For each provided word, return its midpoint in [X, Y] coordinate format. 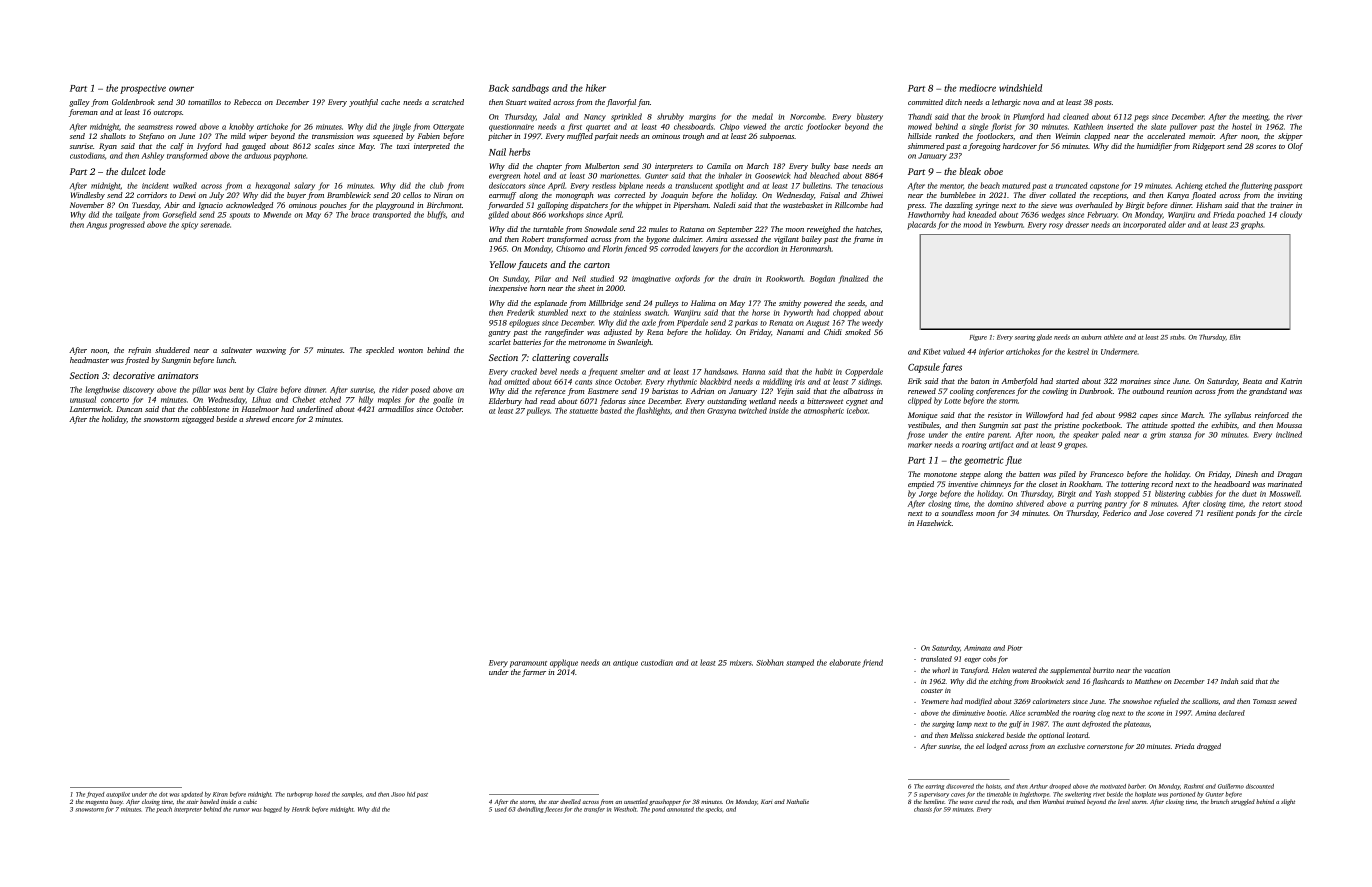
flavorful [621, 103]
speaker [1086, 435]
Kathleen [1088, 126]
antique [625, 664]
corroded [676, 248]
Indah [1229, 681]
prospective [143, 89]
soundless [957, 513]
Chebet [304, 399]
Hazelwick [934, 523]
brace [360, 214]
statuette [583, 411]
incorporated [1144, 225]
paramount [528, 664]
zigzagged [198, 420]
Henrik [301, 809]
